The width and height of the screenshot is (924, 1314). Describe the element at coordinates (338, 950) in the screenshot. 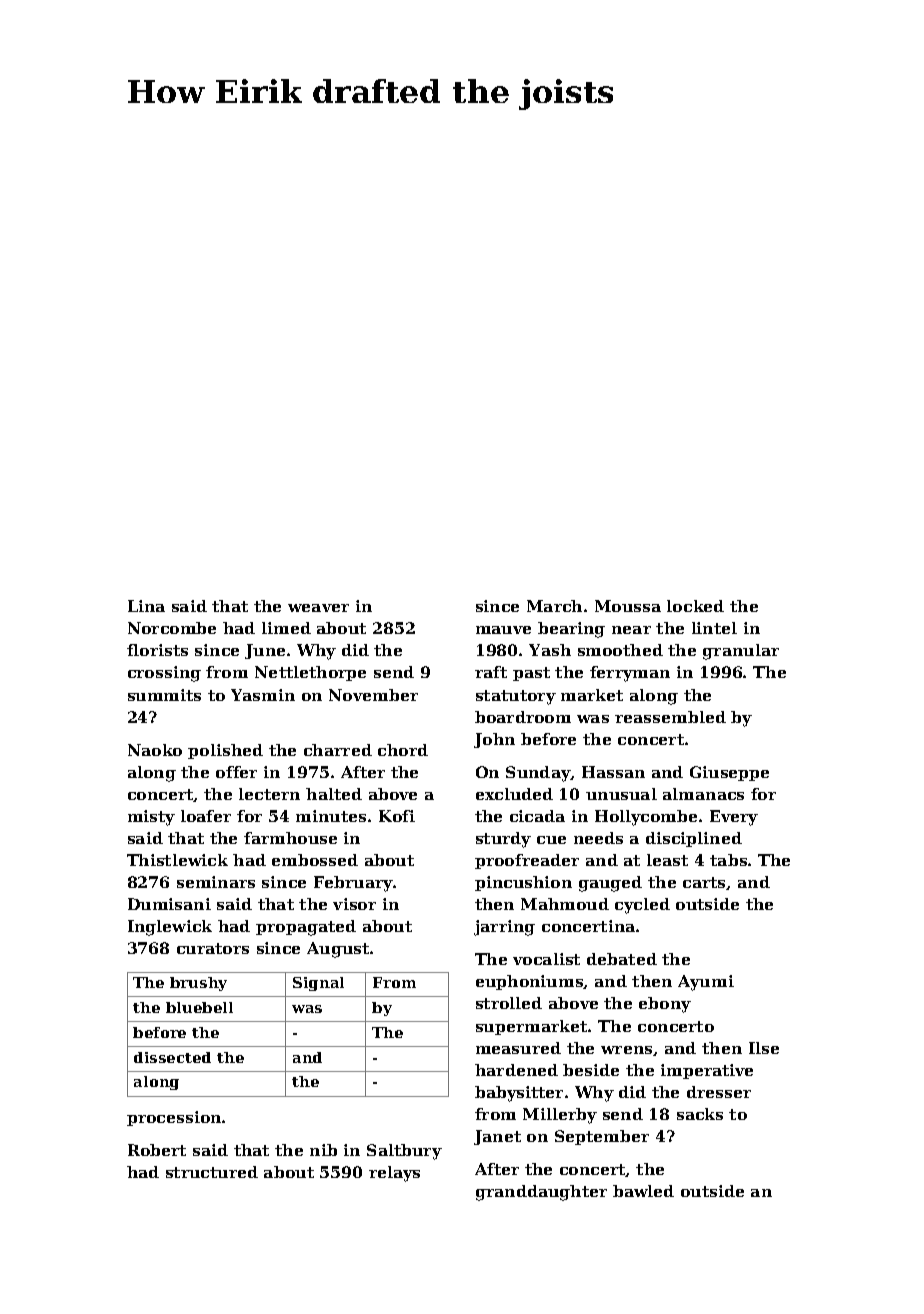

I see `August` at that location.
